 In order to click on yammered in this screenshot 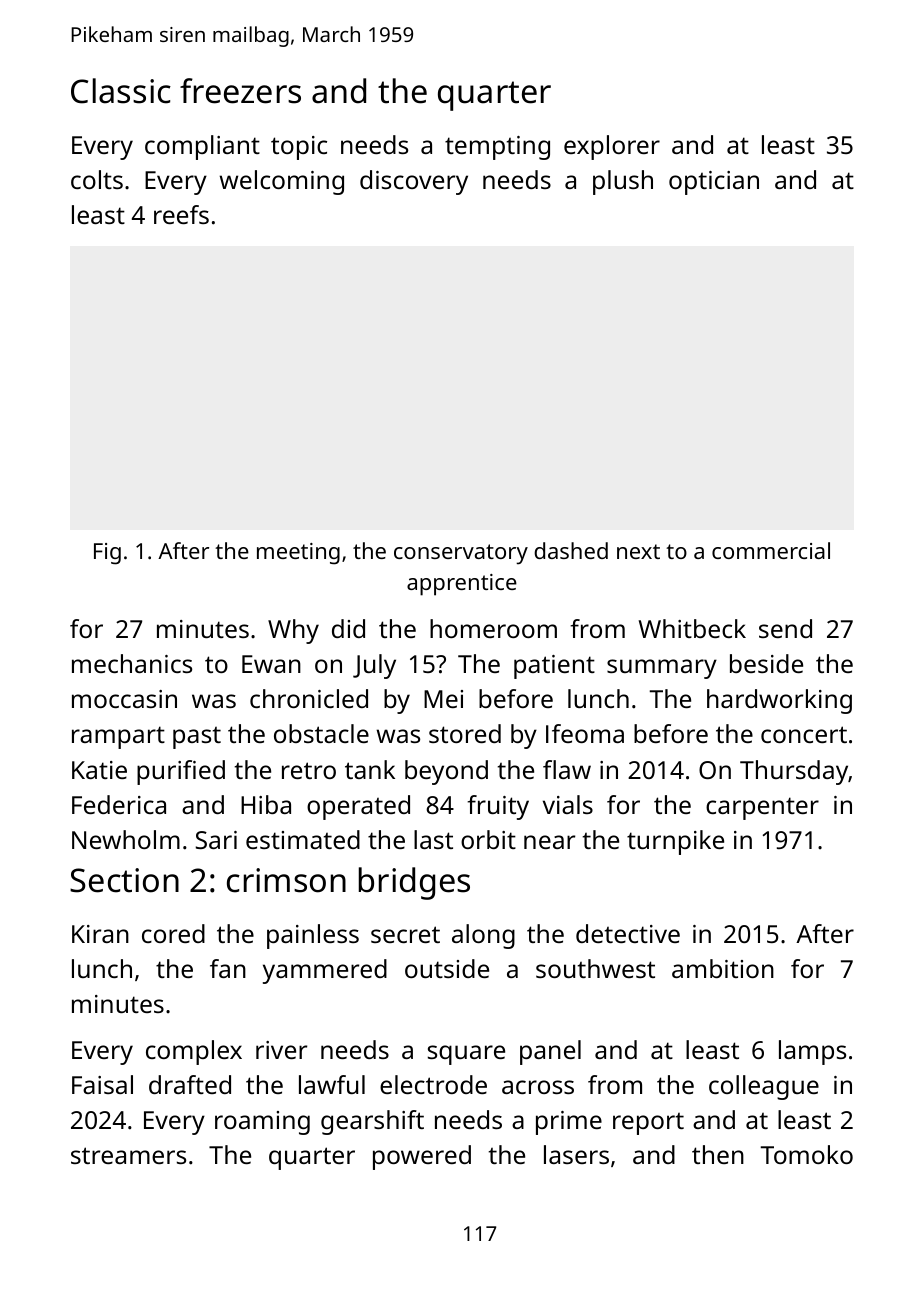, I will do `click(325, 971)`.
